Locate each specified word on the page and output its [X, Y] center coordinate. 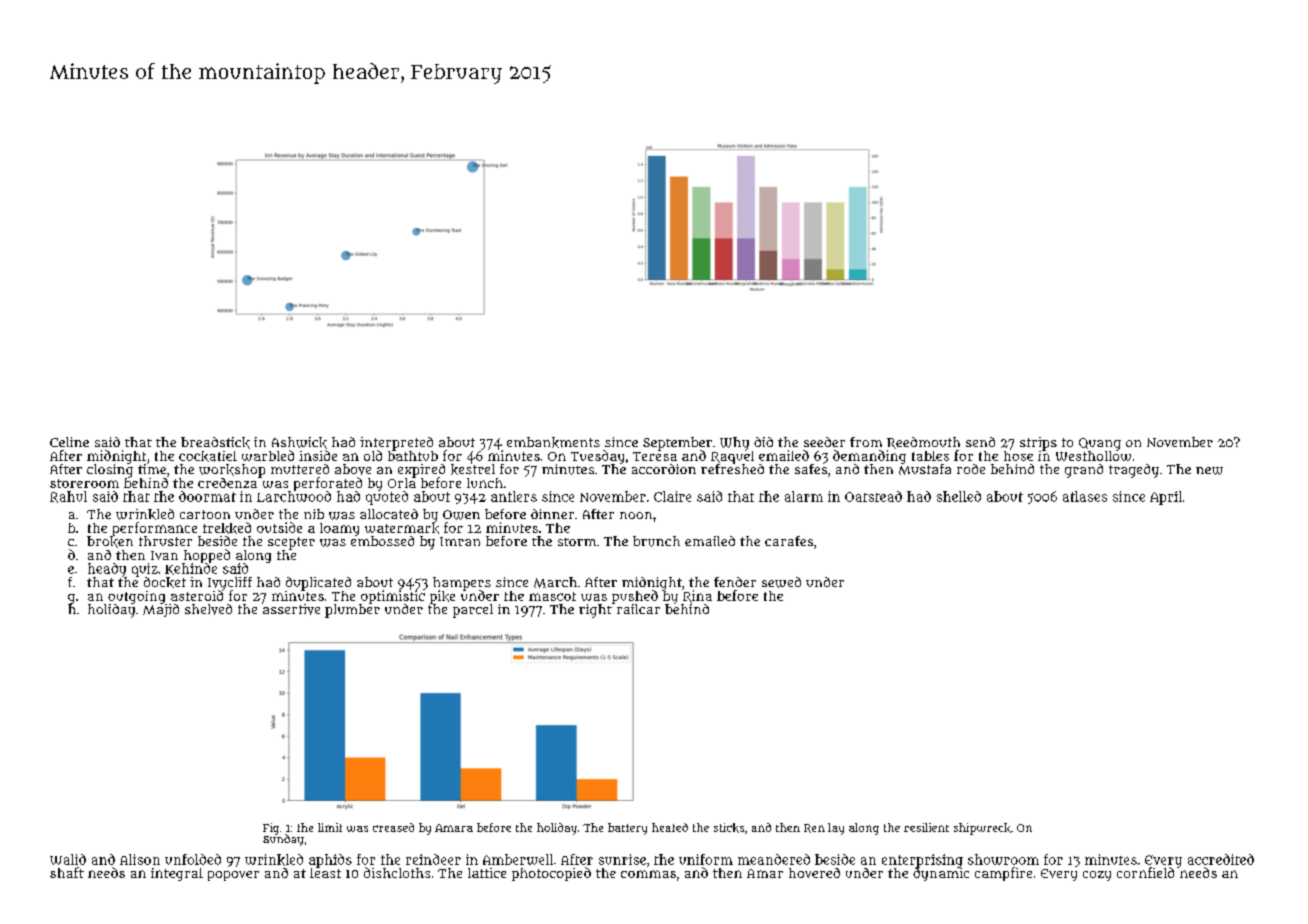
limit [330, 827]
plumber [352, 611]
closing [110, 471]
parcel [473, 611]
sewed [781, 582]
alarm [804, 496]
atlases [1085, 496]
